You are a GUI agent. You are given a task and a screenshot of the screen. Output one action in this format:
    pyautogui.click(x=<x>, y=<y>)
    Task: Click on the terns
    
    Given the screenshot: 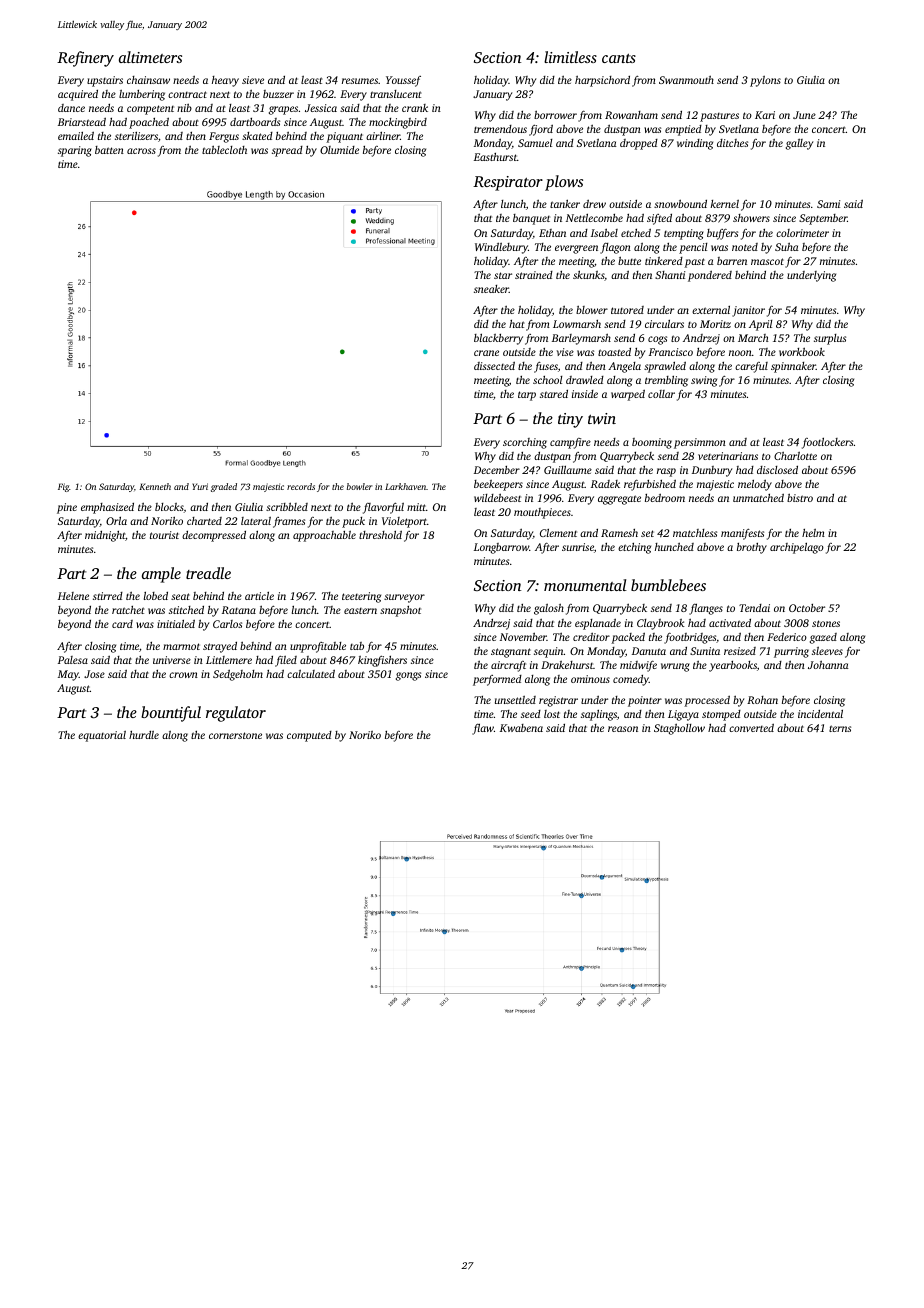 What is the action you would take?
    pyautogui.click(x=840, y=728)
